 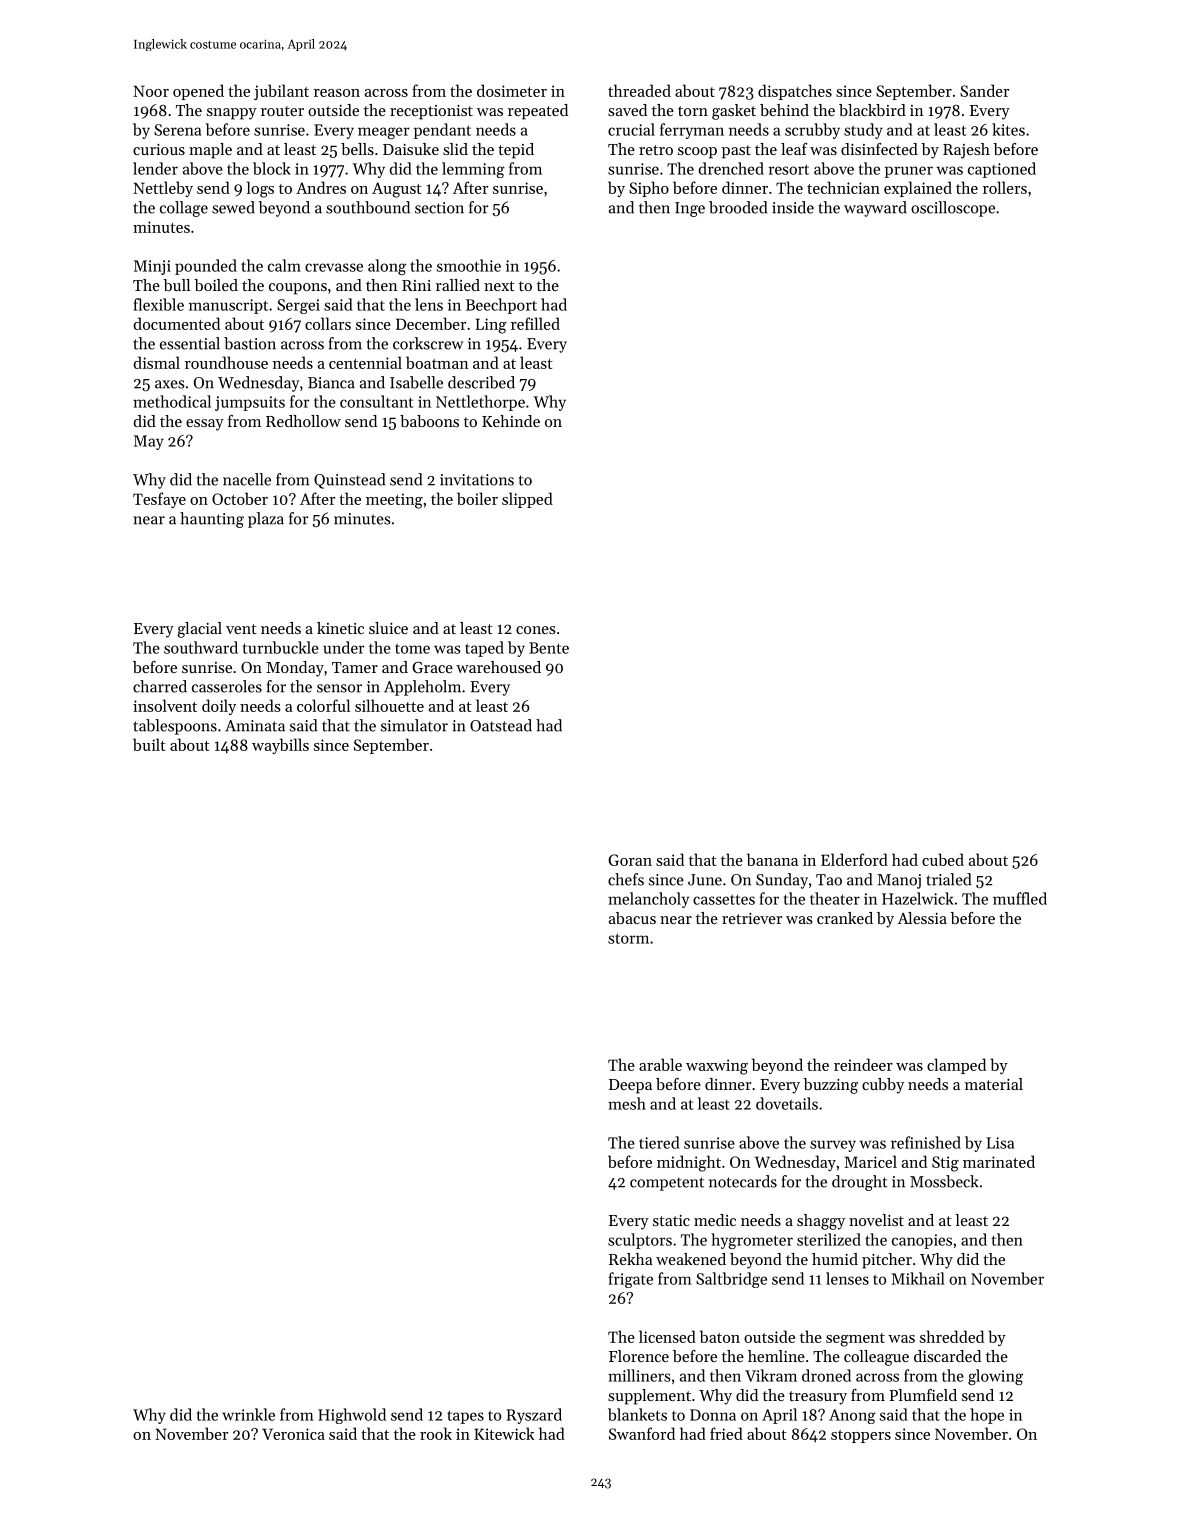 What do you see at coordinates (984, 90) in the image?
I see `Sander` at bounding box center [984, 90].
